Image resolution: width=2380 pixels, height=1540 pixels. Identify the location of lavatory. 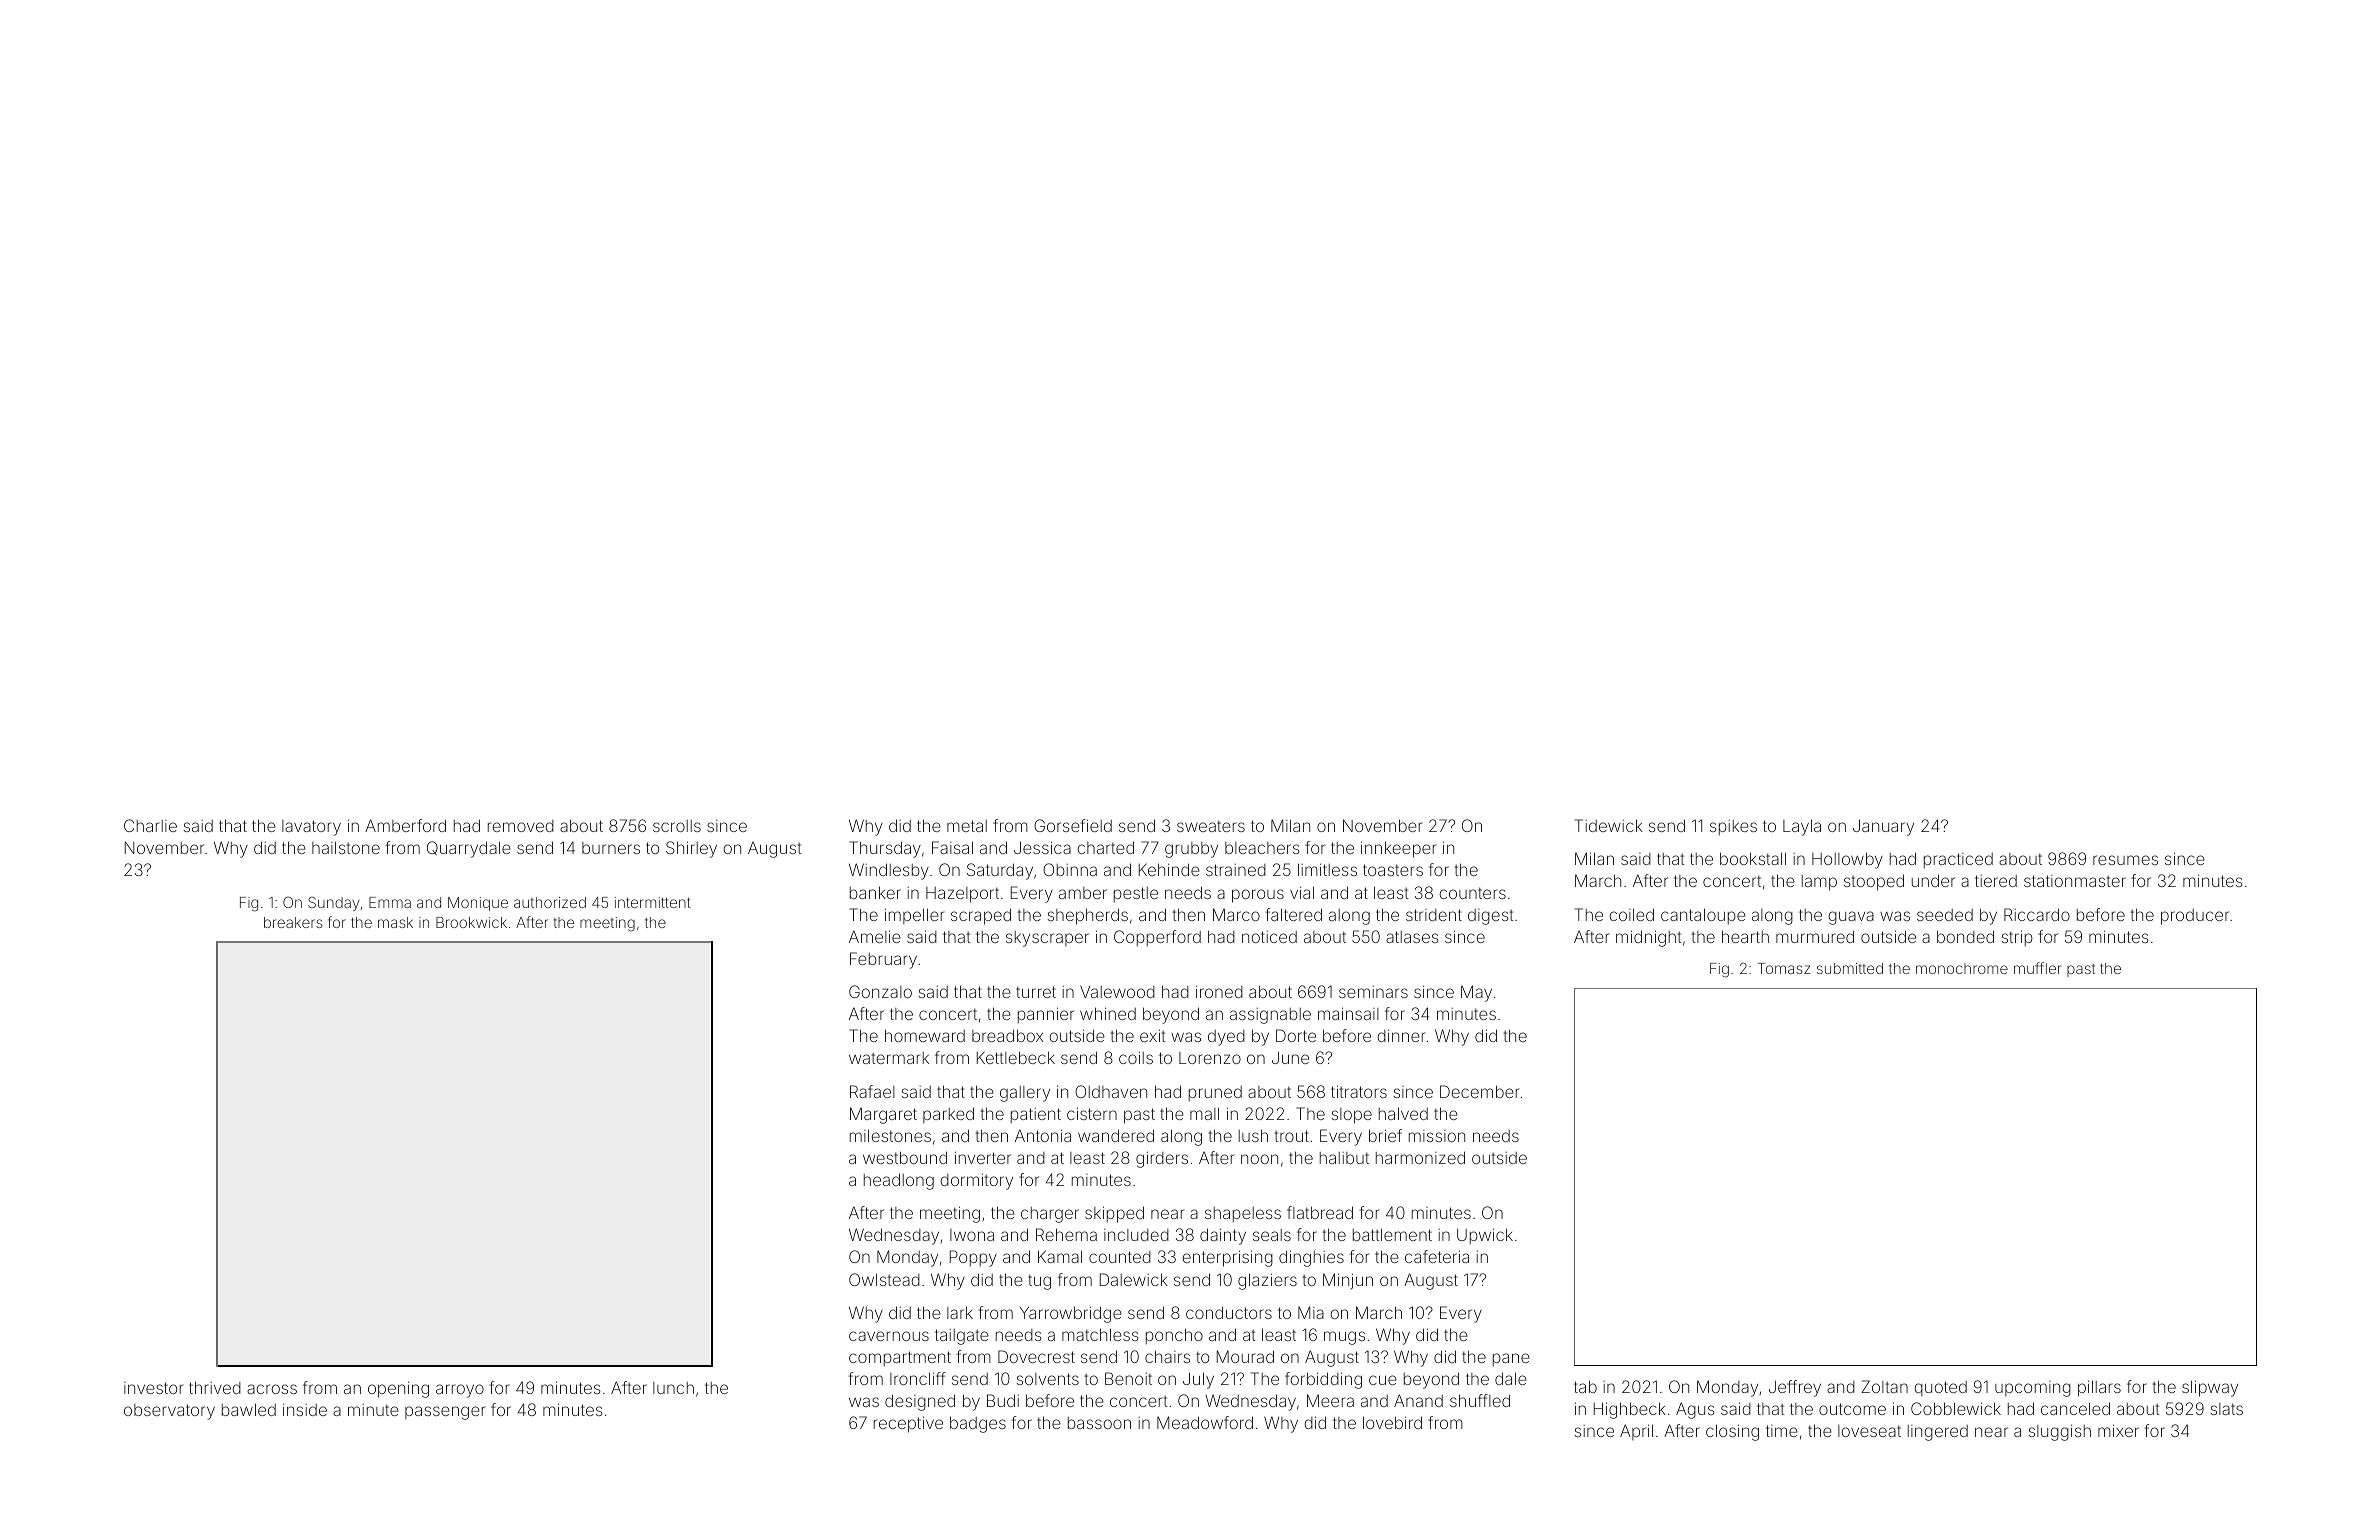
(311, 828).
